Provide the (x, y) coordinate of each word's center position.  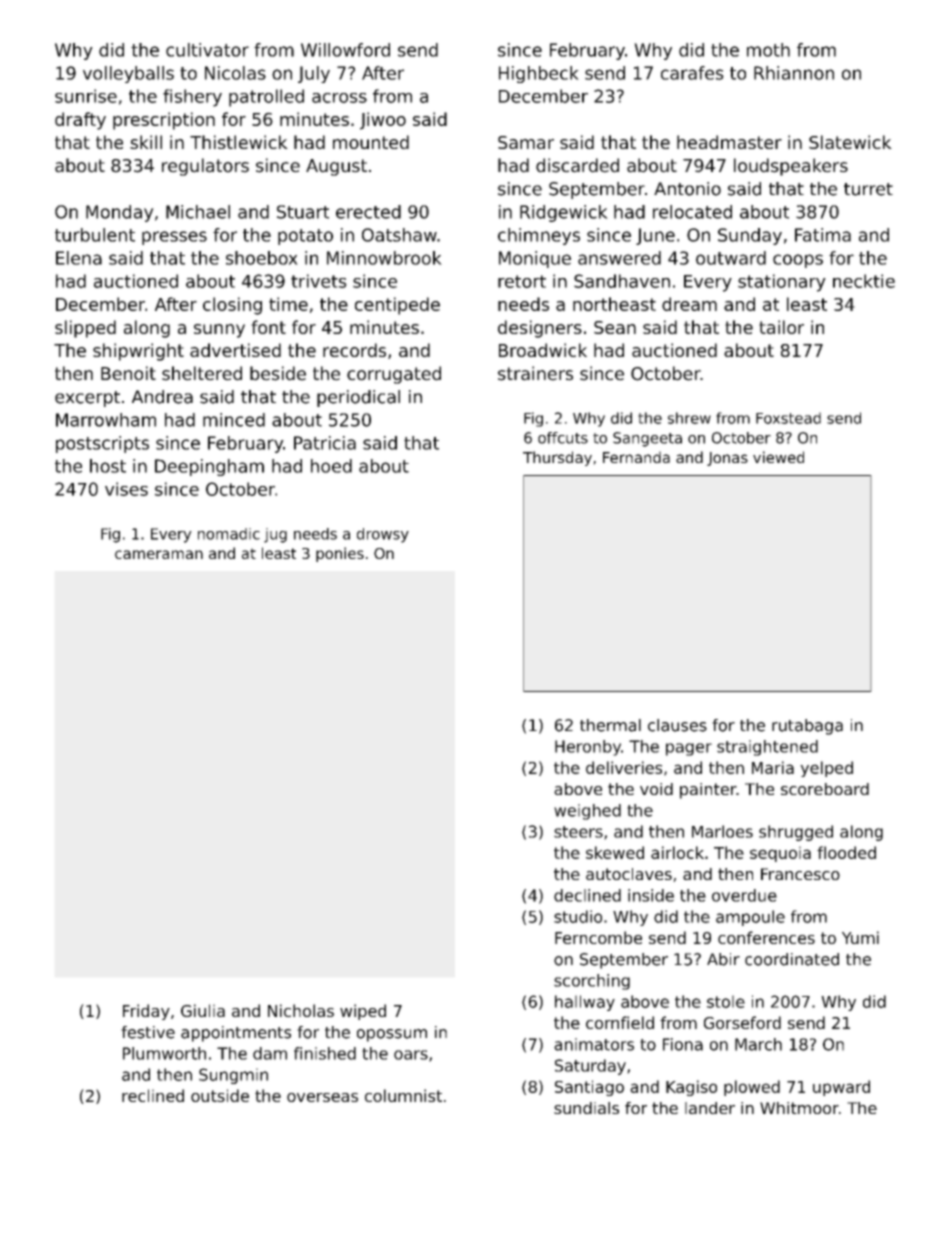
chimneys (539, 236)
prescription (164, 121)
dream (689, 304)
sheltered (202, 373)
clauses (677, 725)
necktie (864, 281)
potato (305, 237)
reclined (153, 1095)
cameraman (159, 554)
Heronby (588, 748)
